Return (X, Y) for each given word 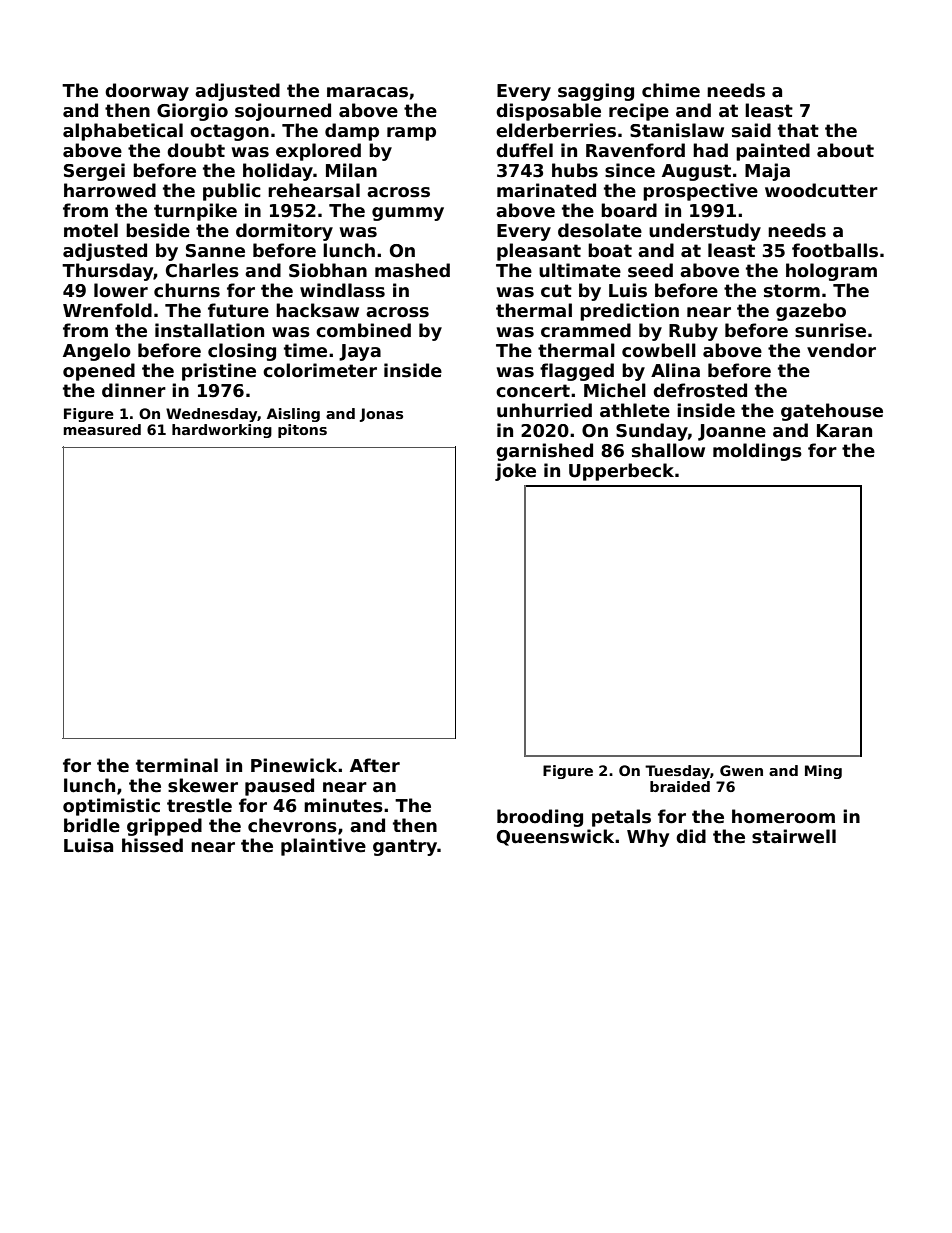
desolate (600, 230)
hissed (152, 845)
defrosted (700, 390)
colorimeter (320, 370)
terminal (177, 765)
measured (102, 429)
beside (158, 230)
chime (671, 90)
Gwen (741, 770)
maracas (367, 92)
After (375, 765)
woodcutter (821, 190)
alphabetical (123, 132)
